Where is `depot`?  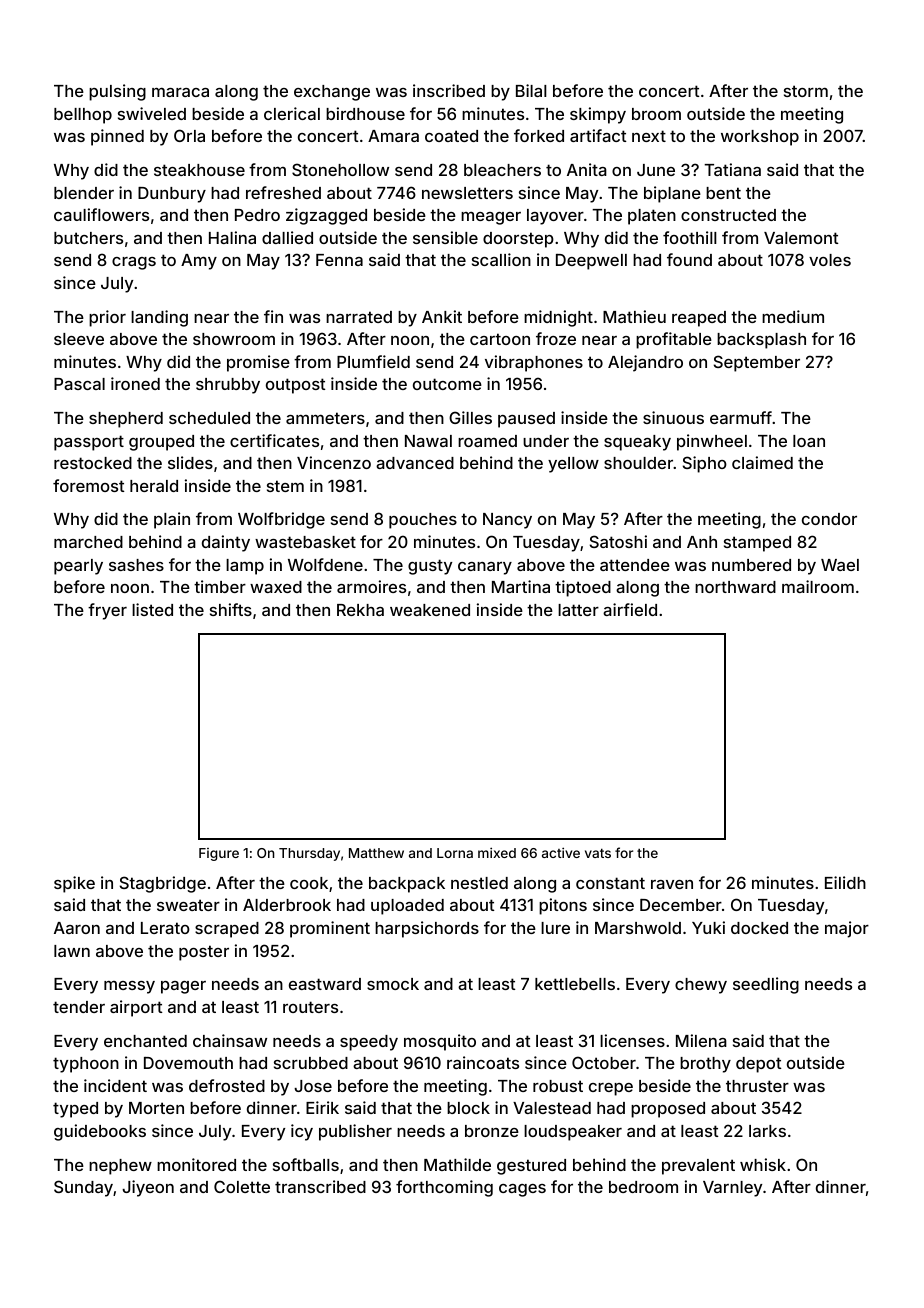
depot is located at coordinates (759, 1065).
